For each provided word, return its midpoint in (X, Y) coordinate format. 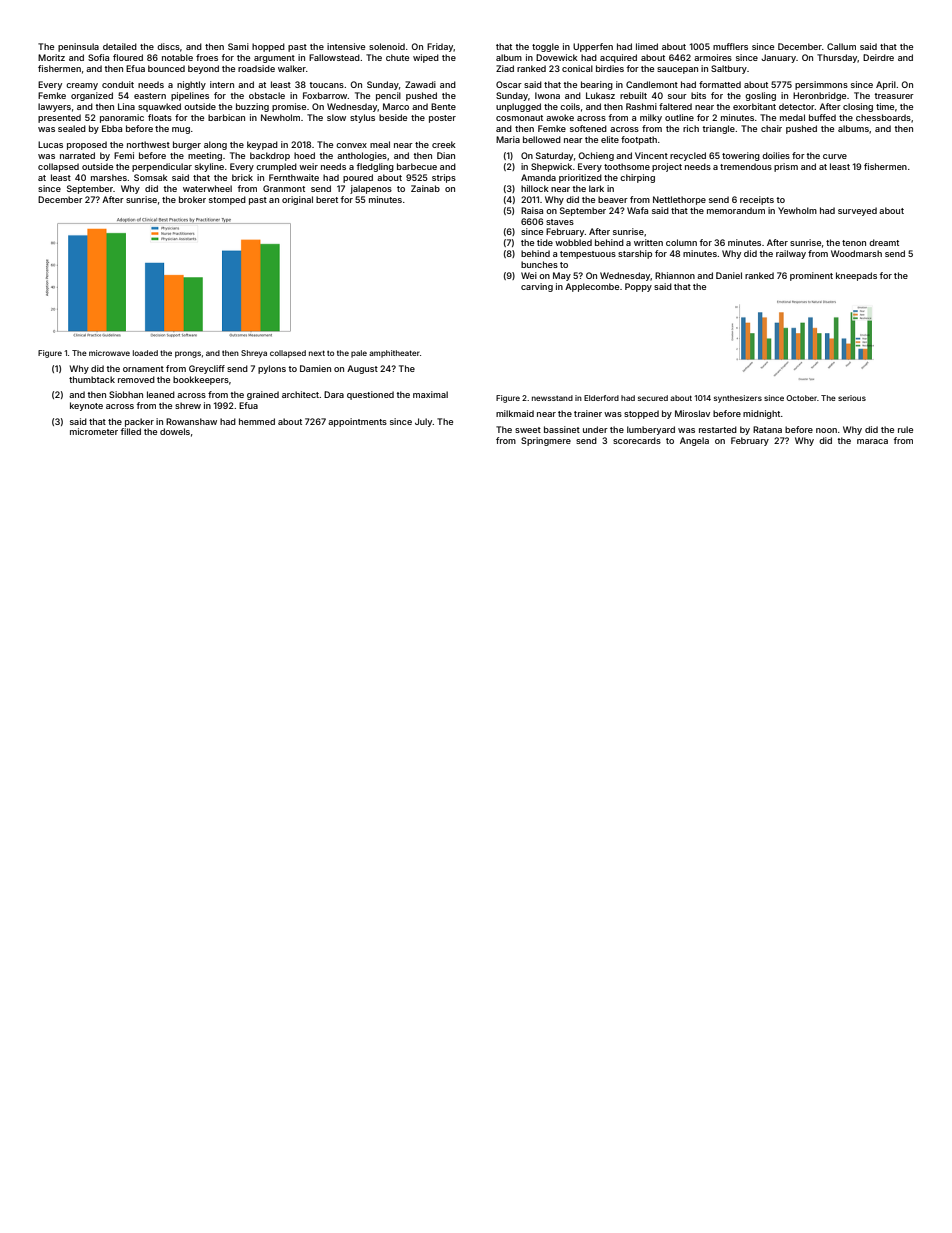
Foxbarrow (325, 95)
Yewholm (797, 210)
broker (192, 199)
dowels (175, 431)
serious (852, 398)
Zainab (425, 188)
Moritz (51, 57)
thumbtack (92, 379)
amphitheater (394, 354)
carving (537, 287)
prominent (811, 276)
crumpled (276, 167)
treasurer (894, 96)
